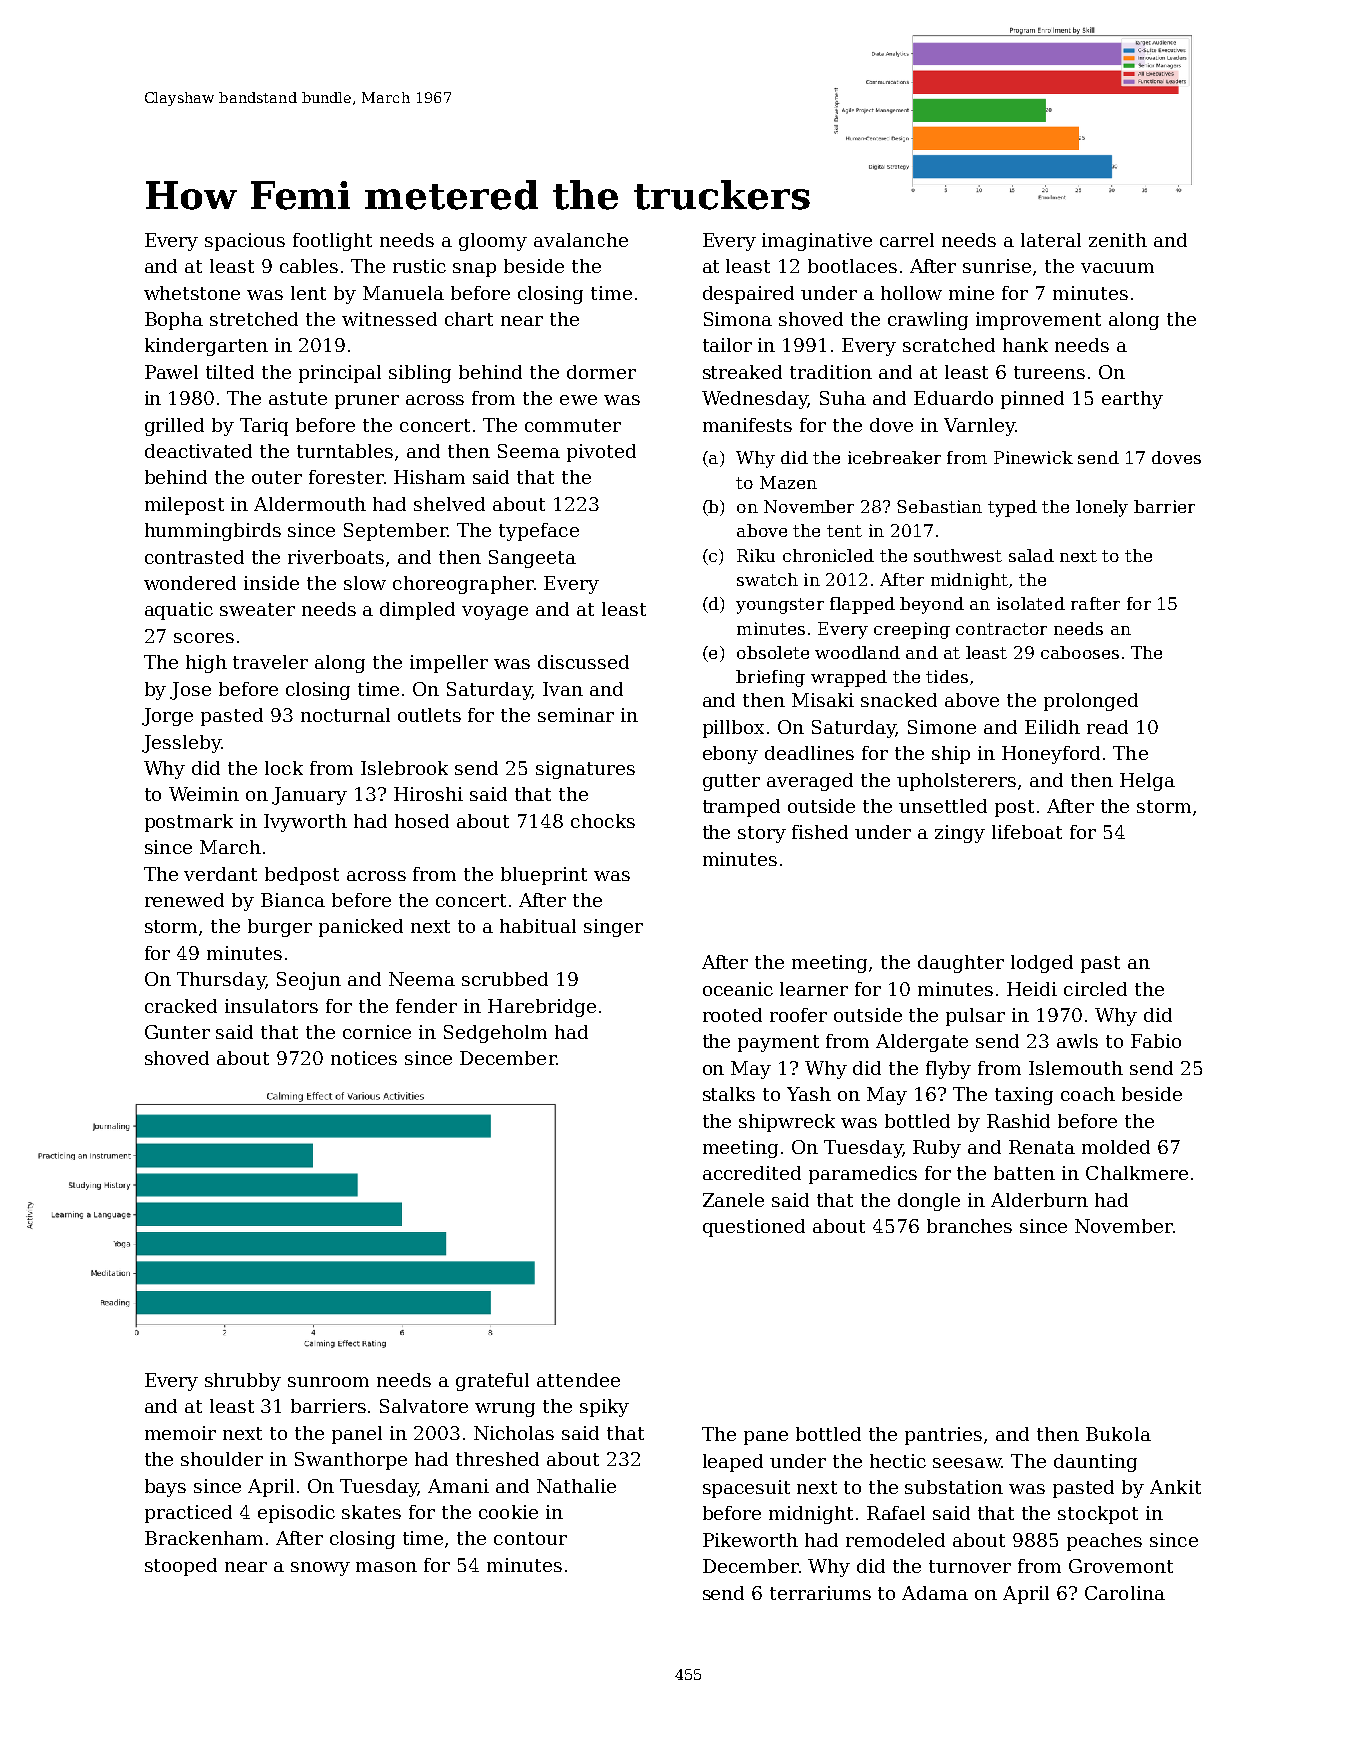  Describe the element at coordinates (935, 1593) in the screenshot. I see `Adama` at that location.
